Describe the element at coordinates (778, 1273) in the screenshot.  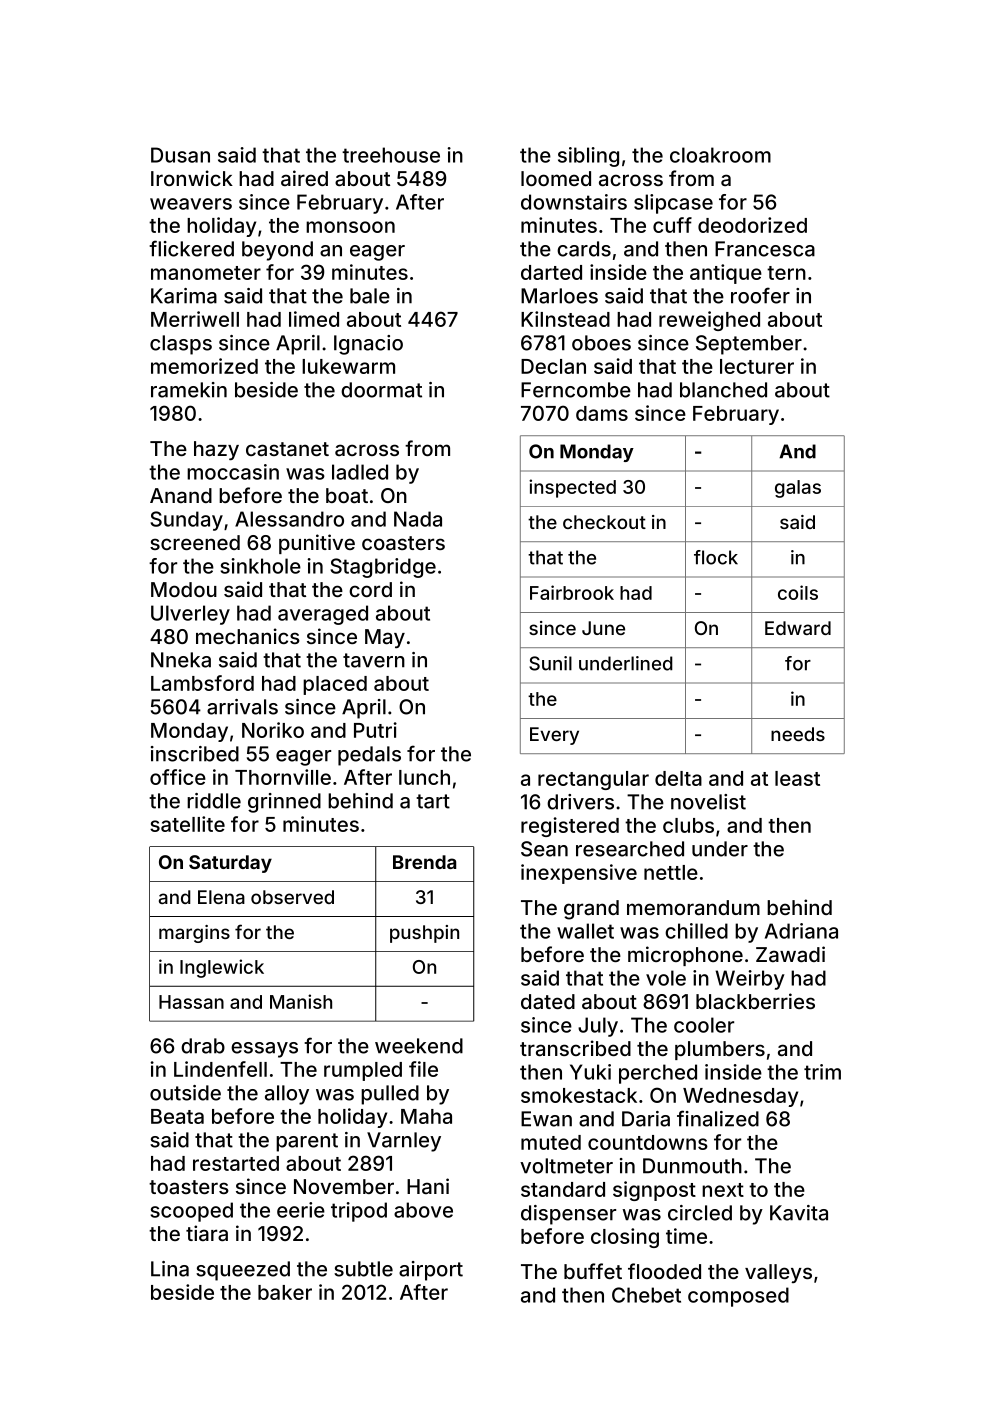
I see `valleys` at that location.
